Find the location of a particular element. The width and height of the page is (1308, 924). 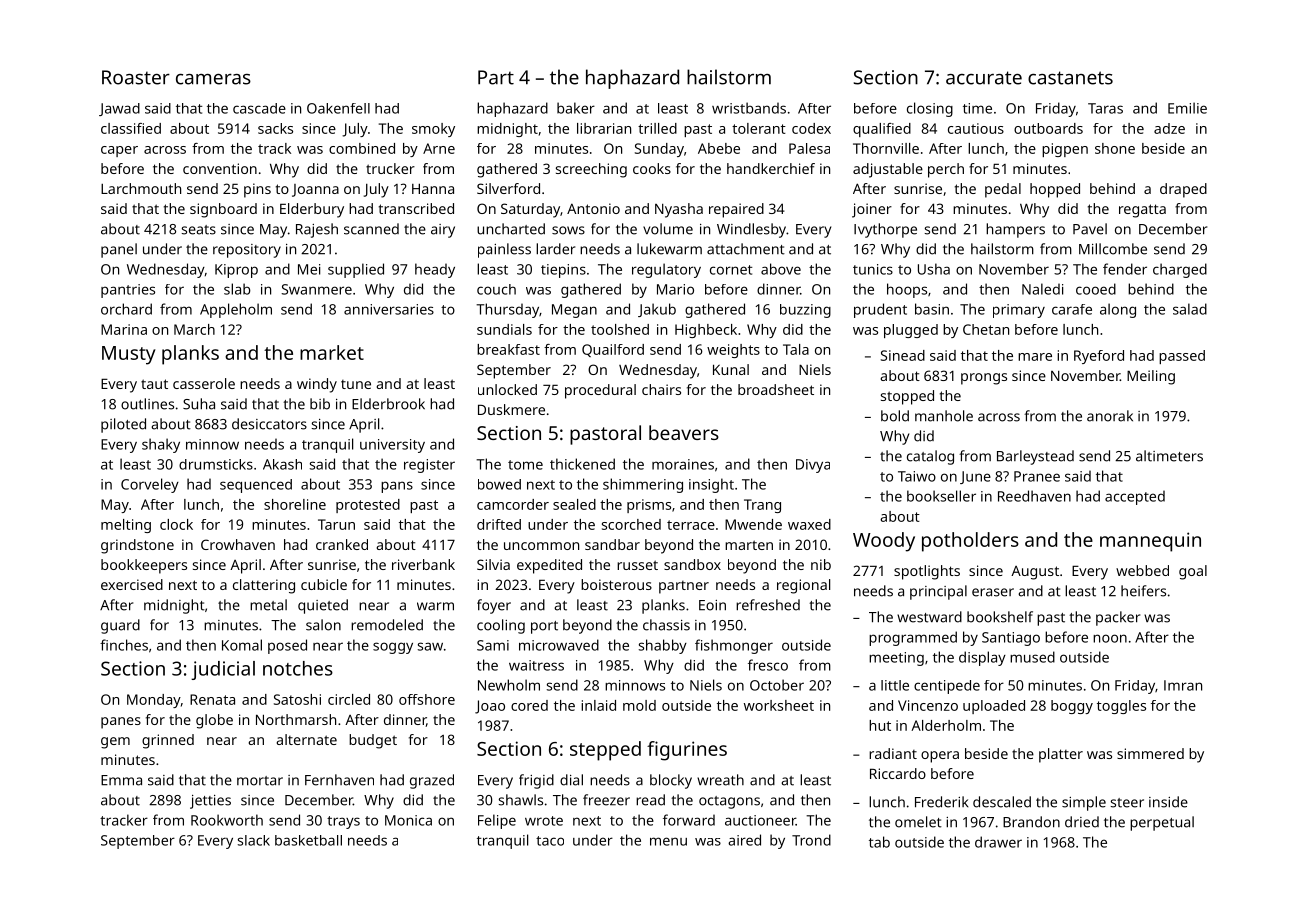

Trond is located at coordinates (811, 840).
